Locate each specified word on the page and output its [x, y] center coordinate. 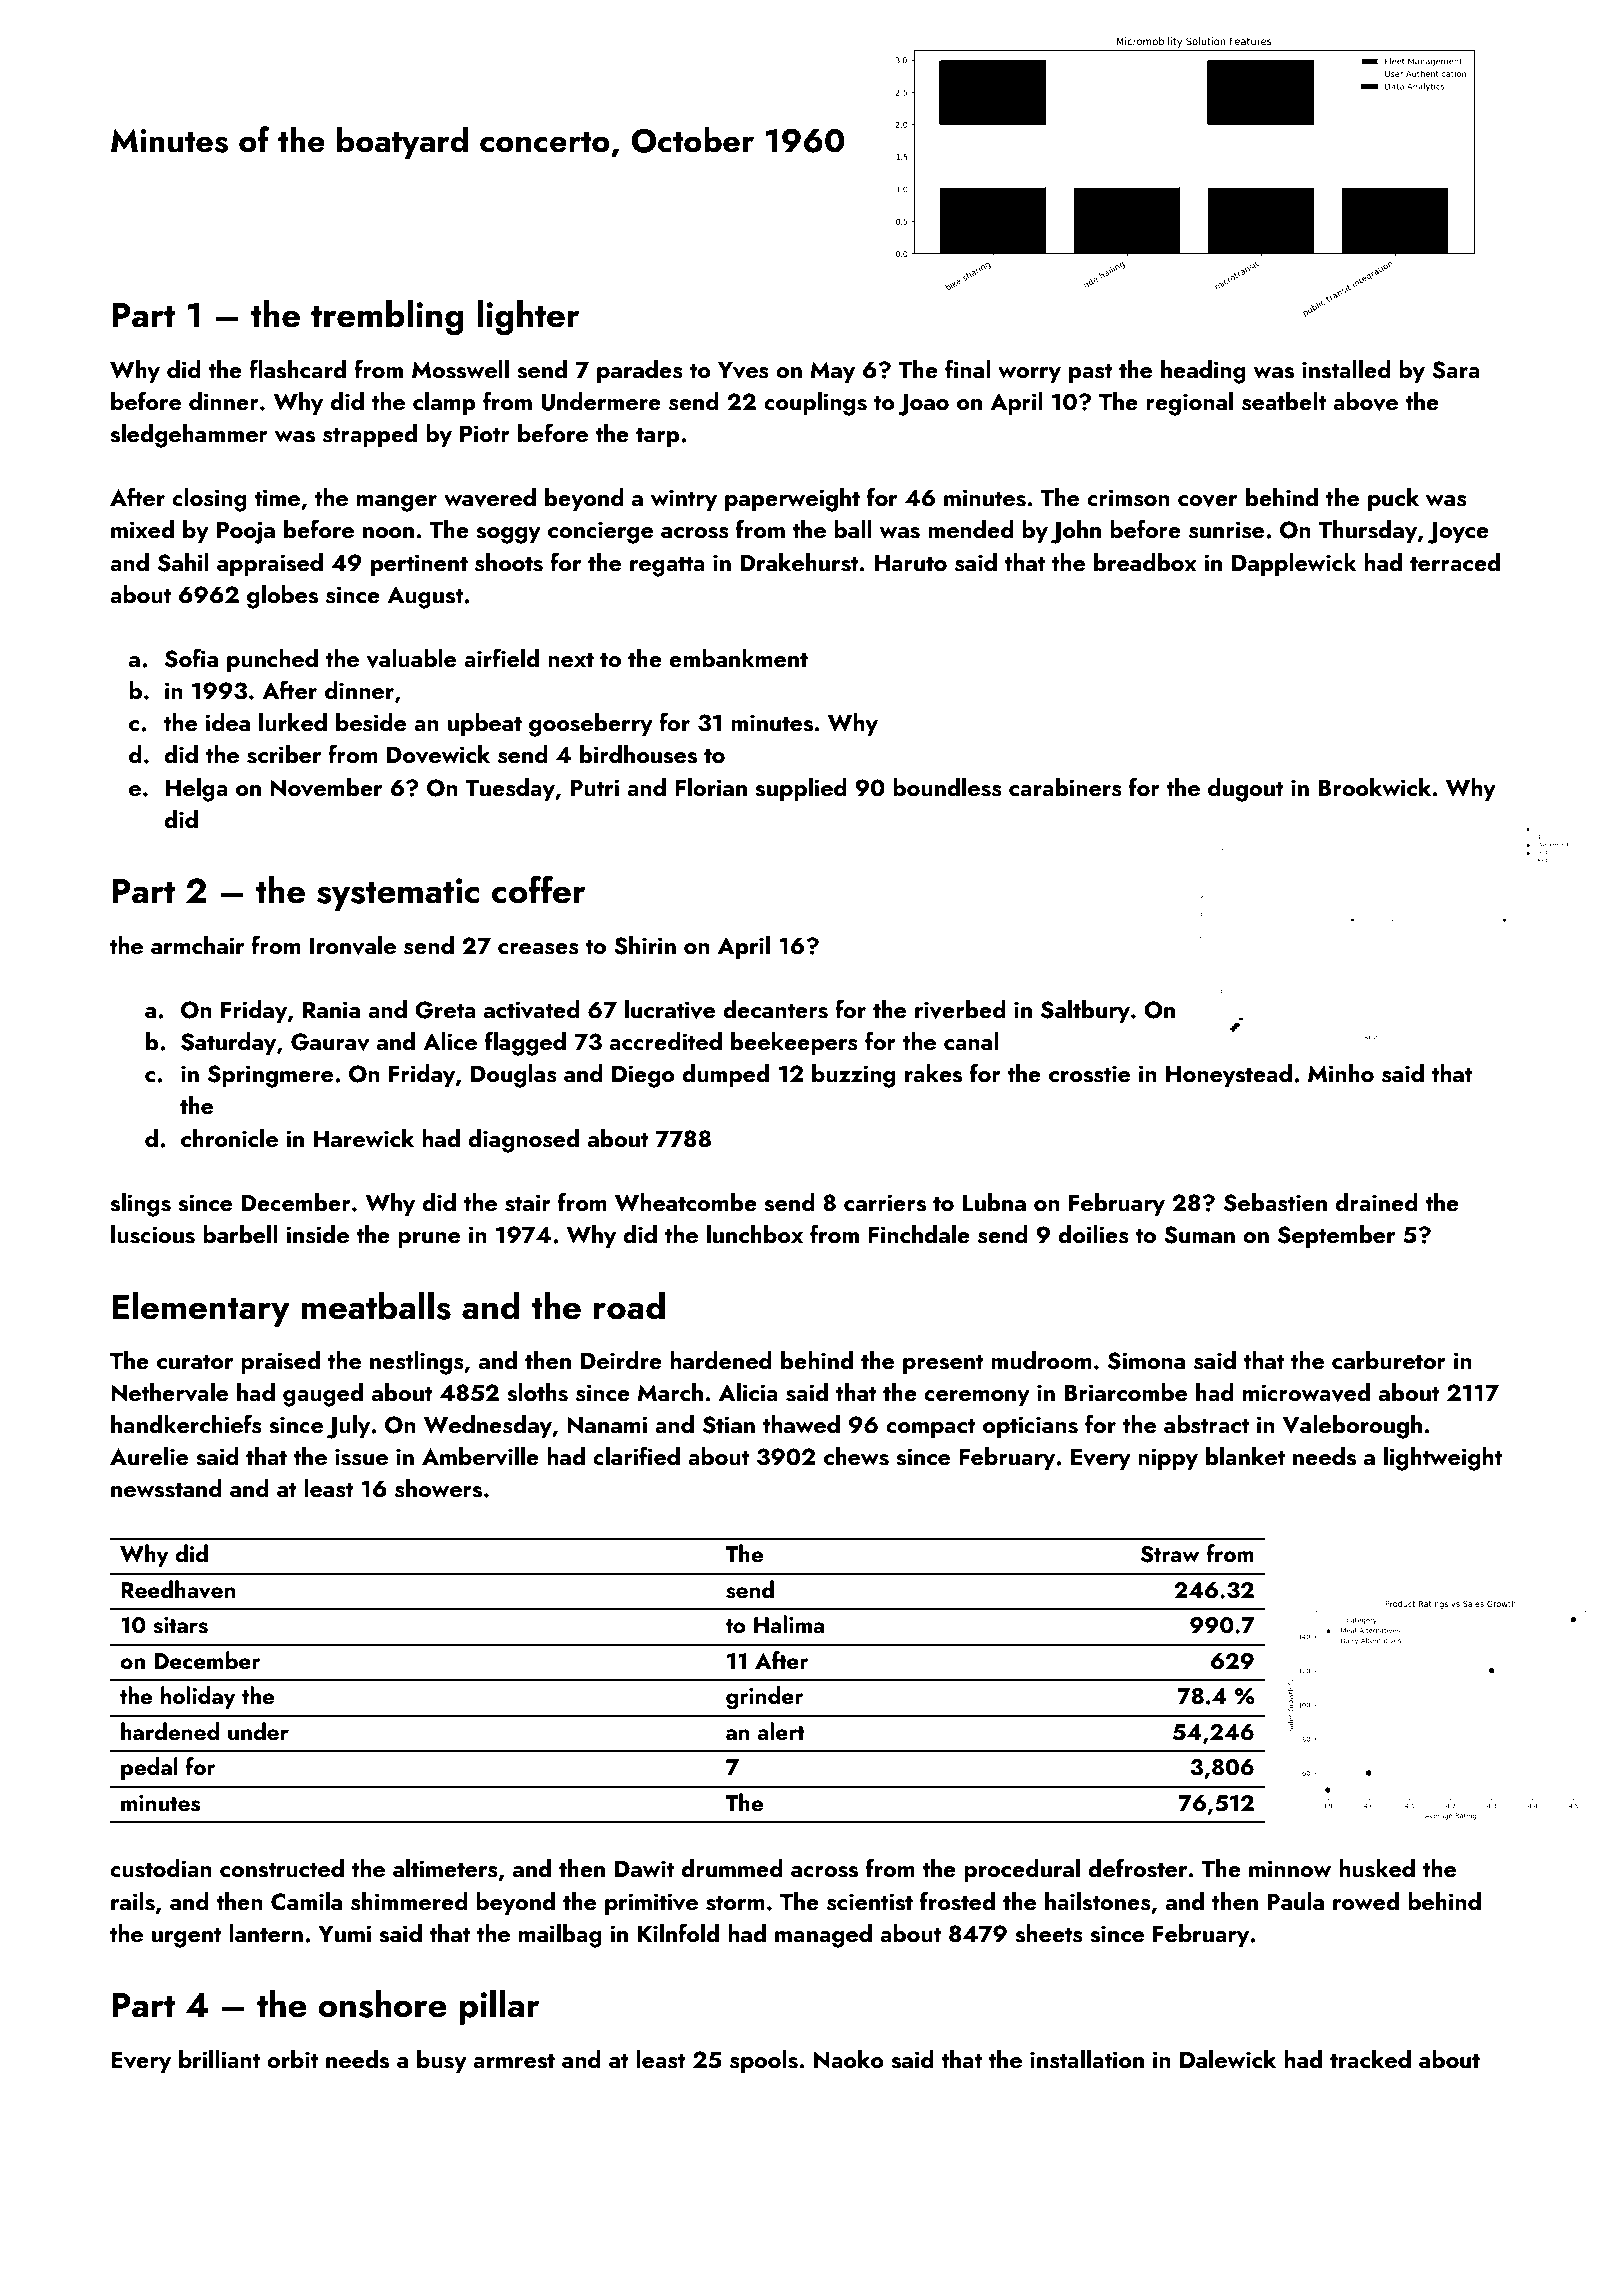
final [968, 368]
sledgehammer [189, 436]
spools [764, 2061]
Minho [1341, 1073]
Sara [1456, 370]
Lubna [994, 1202]
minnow [1290, 1868]
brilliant [219, 2059]
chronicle [229, 1138]
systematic [398, 894]
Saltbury [1085, 1011]
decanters [775, 1009]
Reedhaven [178, 1589]
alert [781, 1731]
